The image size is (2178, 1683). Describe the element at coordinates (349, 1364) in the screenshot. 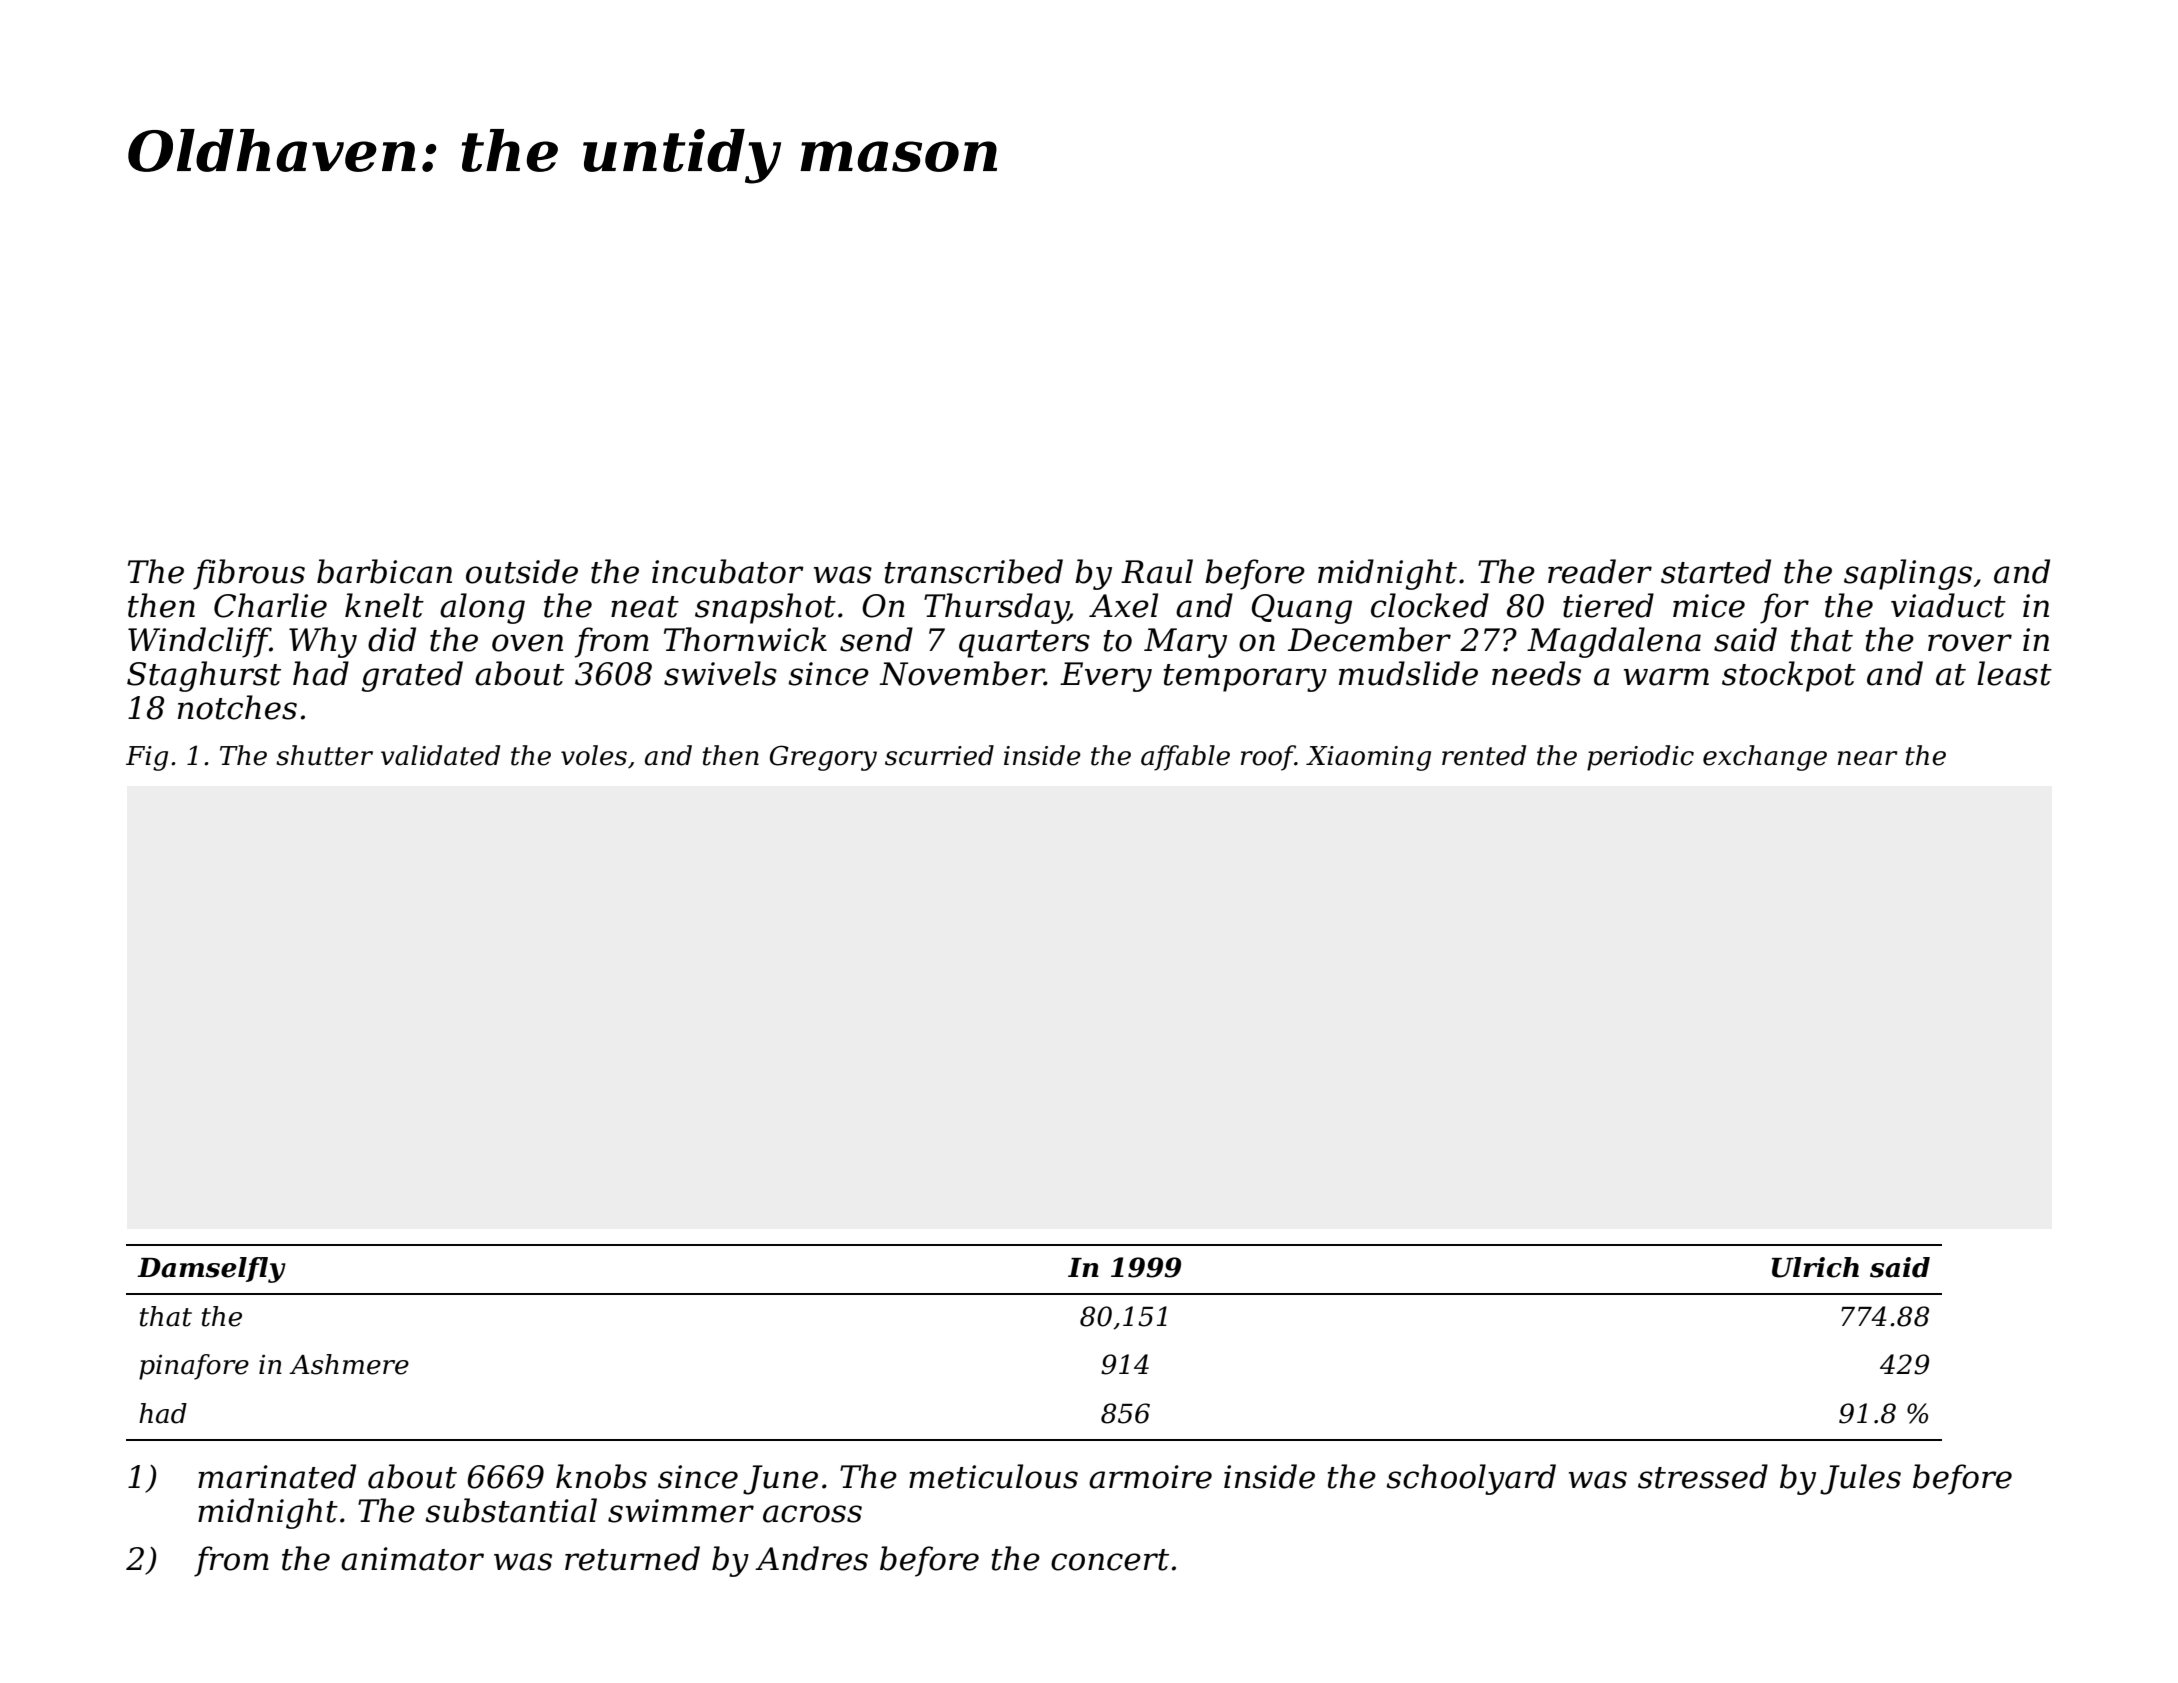

I see `Ashmere` at that location.
